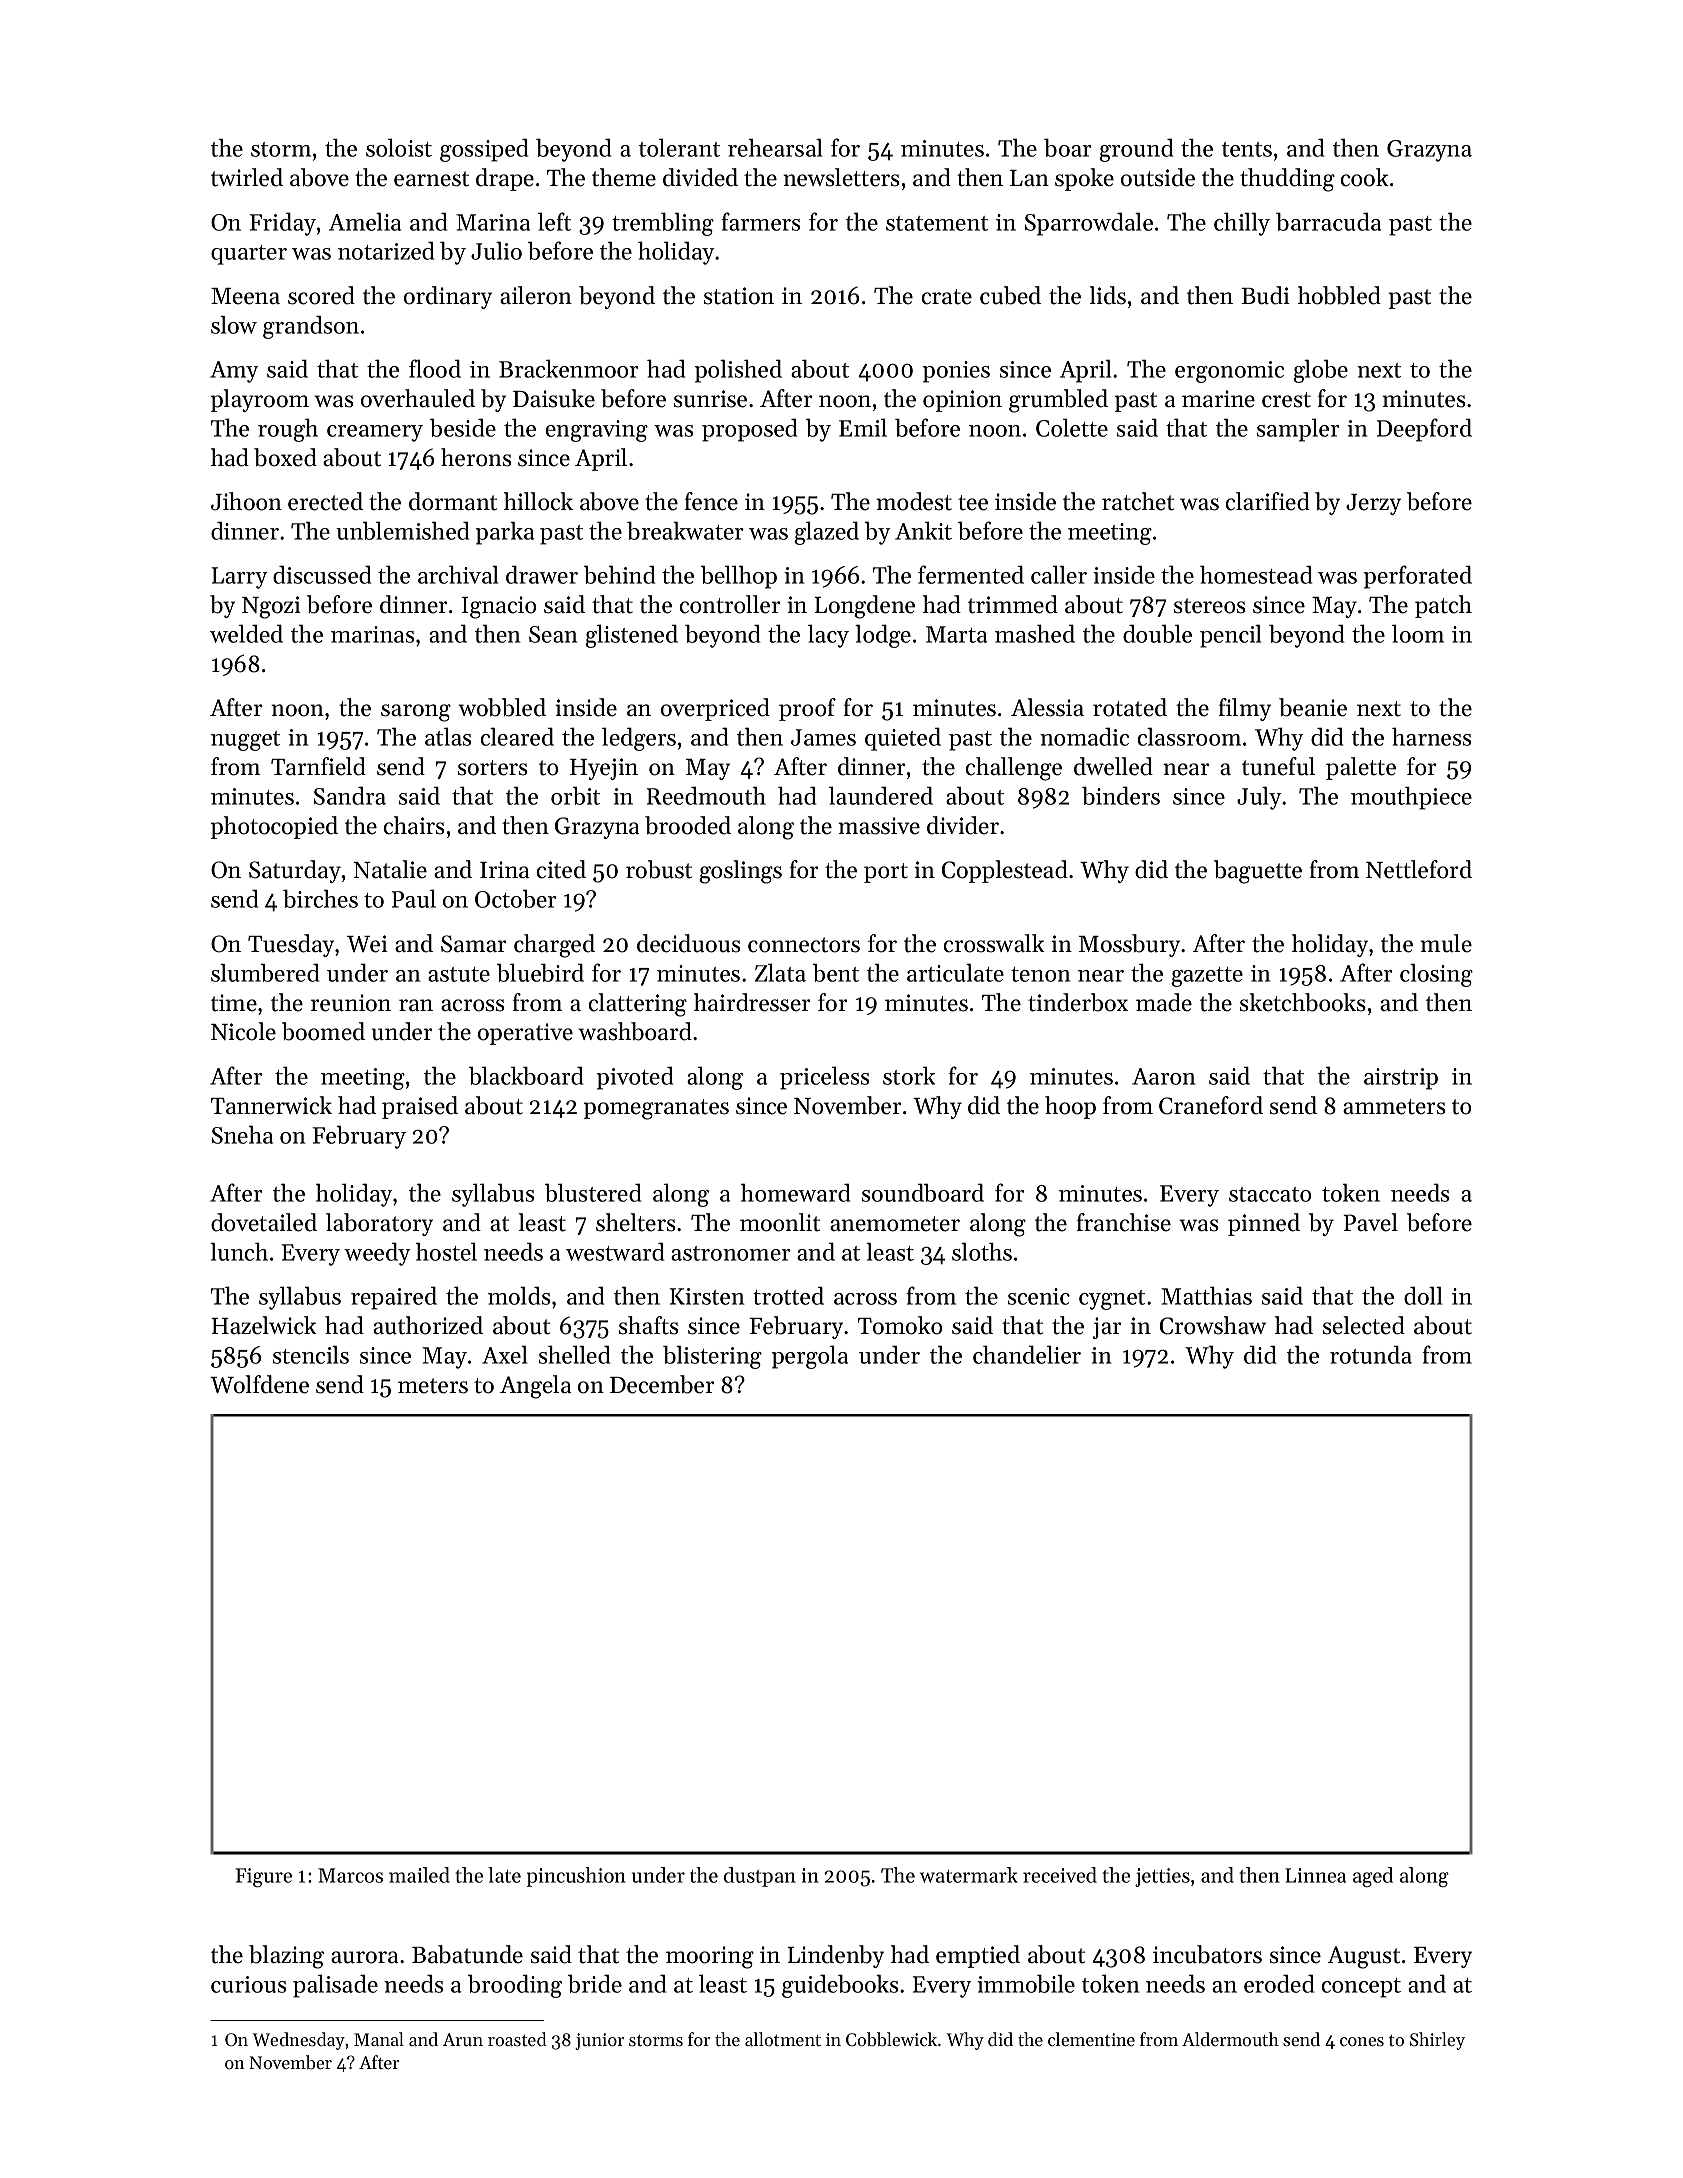  I want to click on repaired, so click(394, 1298).
